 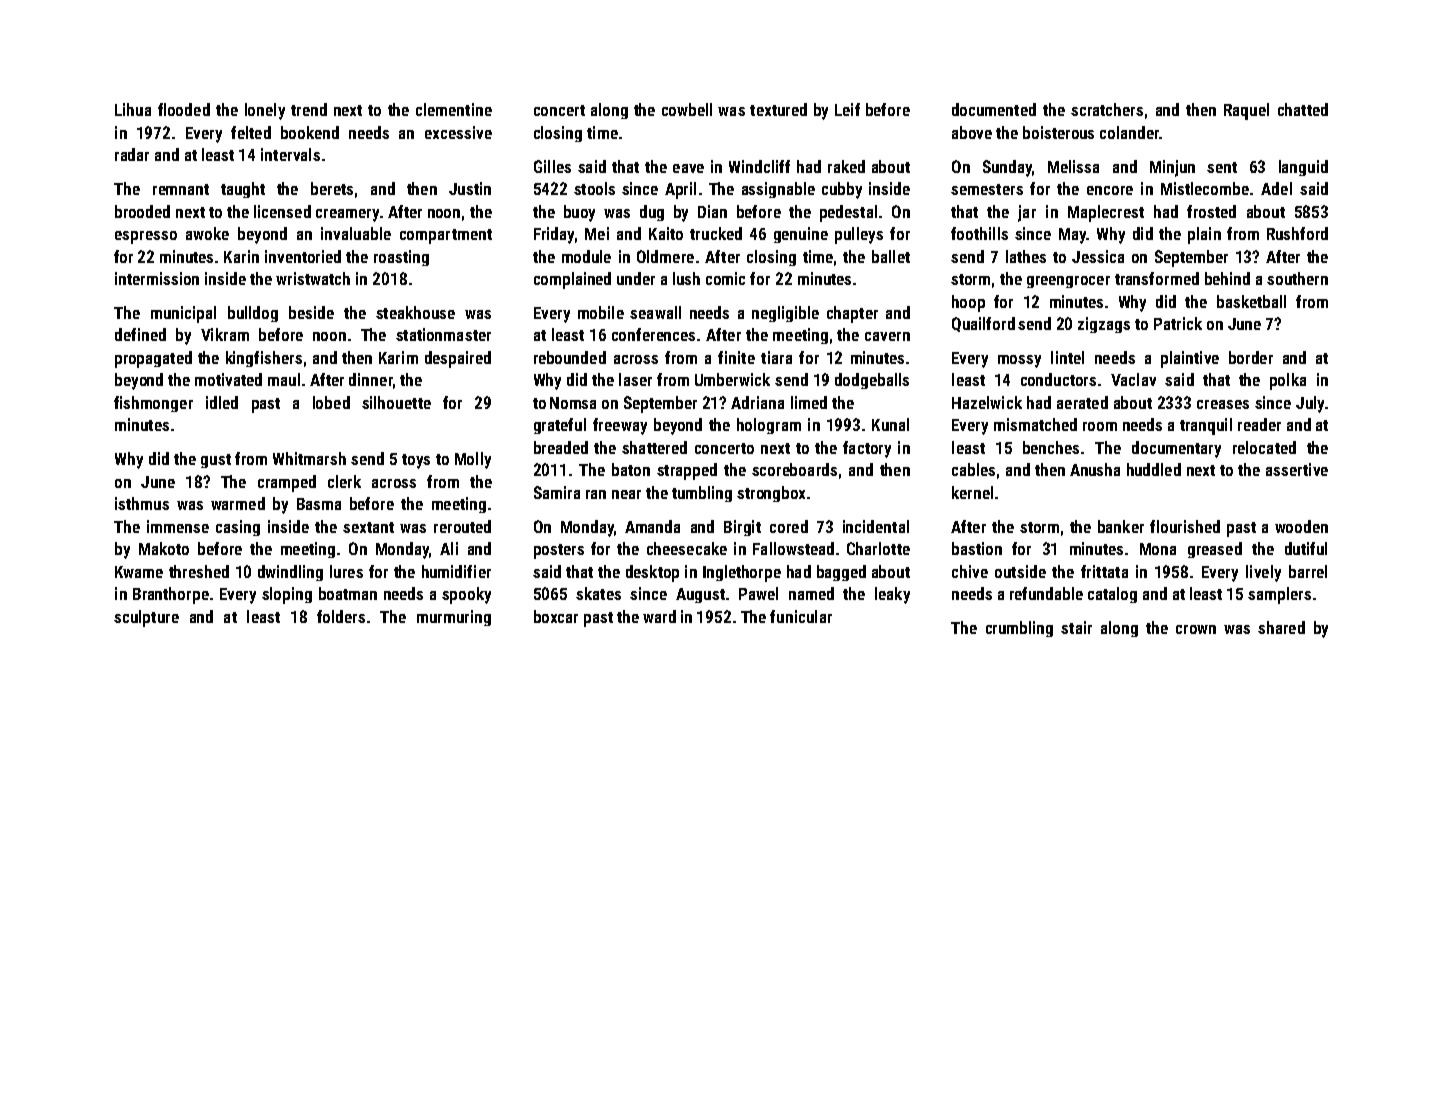 I want to click on kernel, so click(x=972, y=492).
